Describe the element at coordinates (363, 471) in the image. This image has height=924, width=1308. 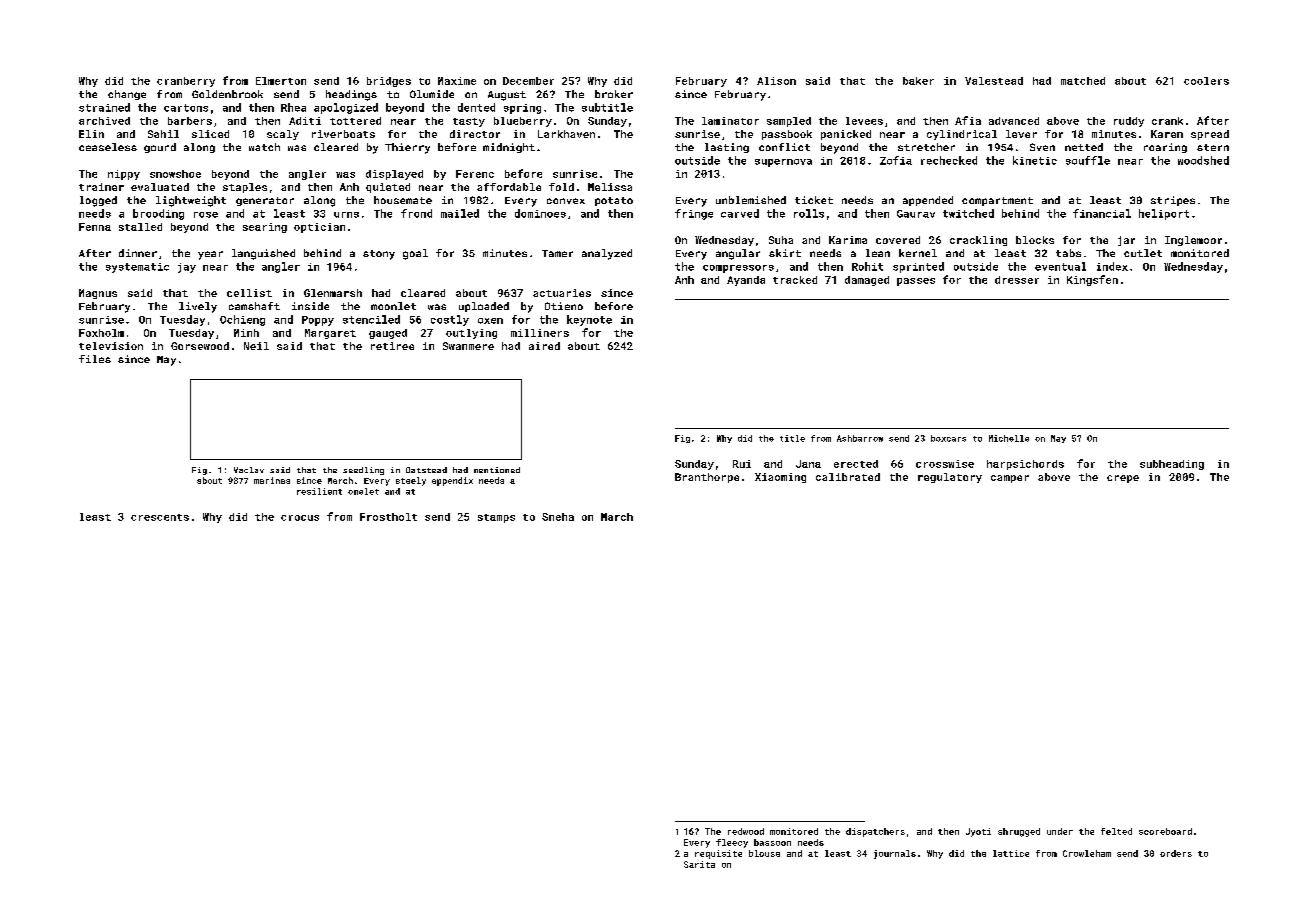
I see `seedling` at that location.
